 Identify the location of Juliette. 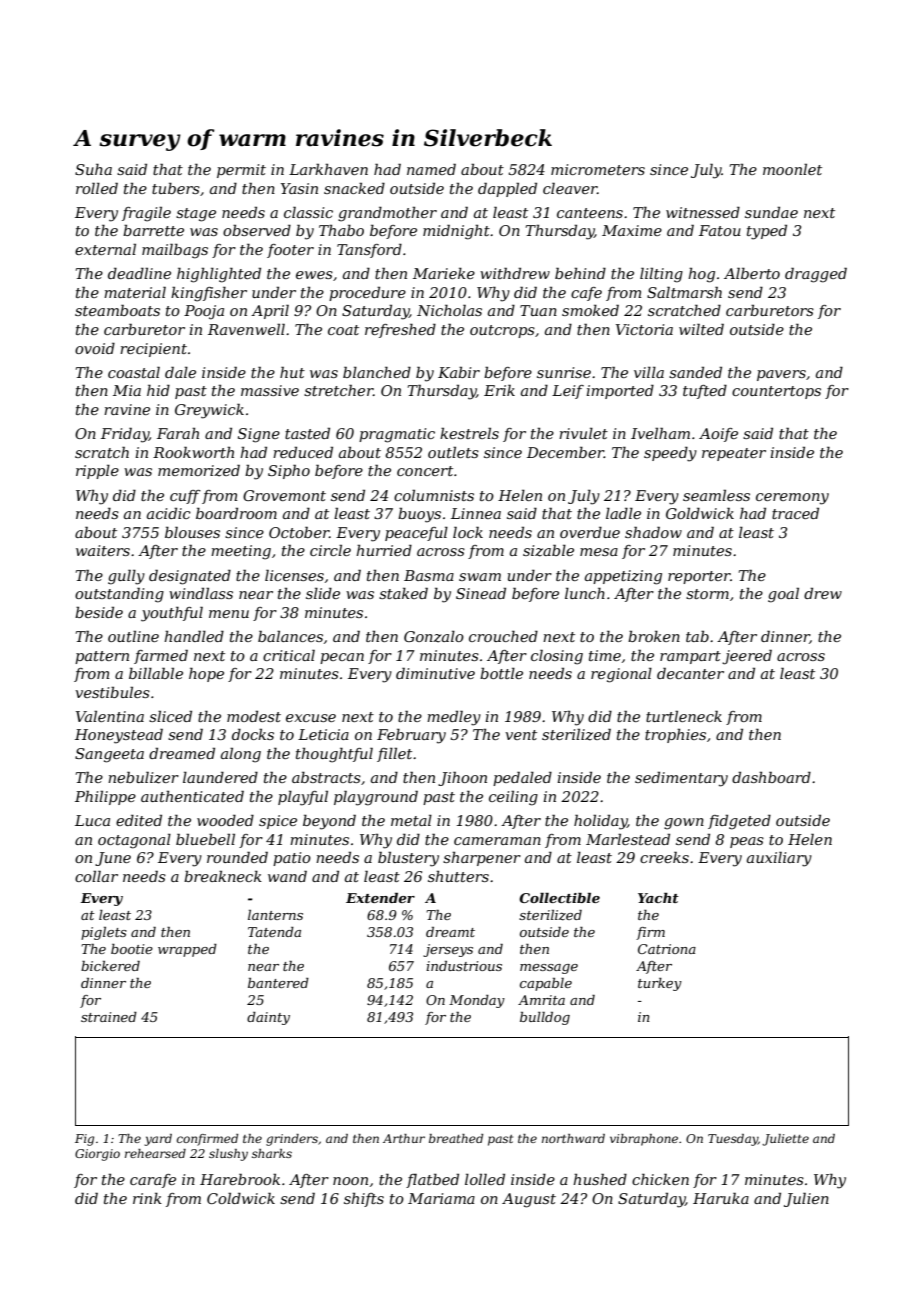
(785, 1140).
